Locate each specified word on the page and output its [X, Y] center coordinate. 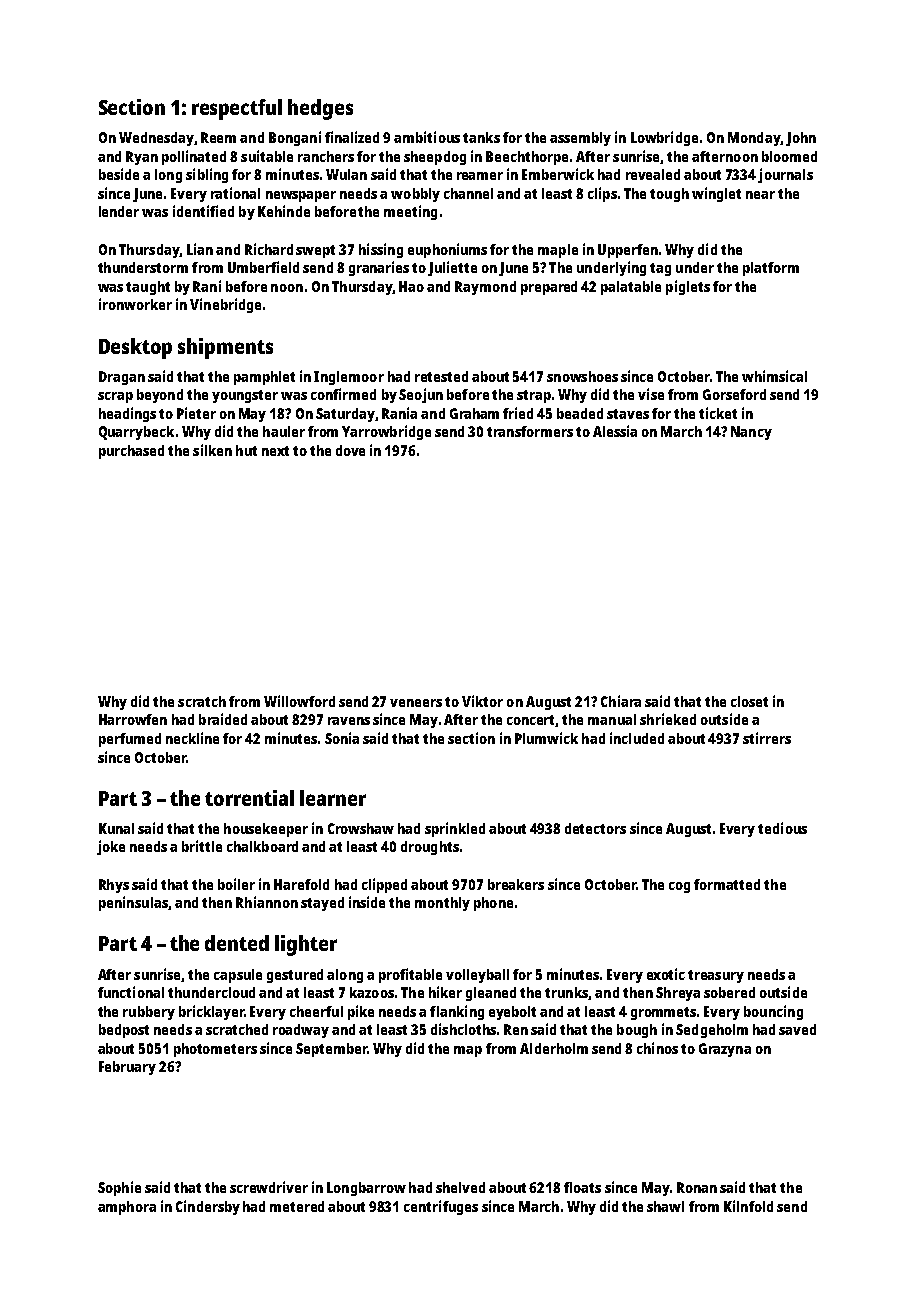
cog [679, 887]
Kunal [116, 828]
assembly [580, 139]
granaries [379, 268]
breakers [516, 884]
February [127, 1068]
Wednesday [156, 139]
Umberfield [263, 267]
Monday [754, 139]
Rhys [114, 886]
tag [660, 269]
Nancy [751, 433]
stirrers [767, 738]
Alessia [615, 431]
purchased [131, 452]
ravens [349, 721]
